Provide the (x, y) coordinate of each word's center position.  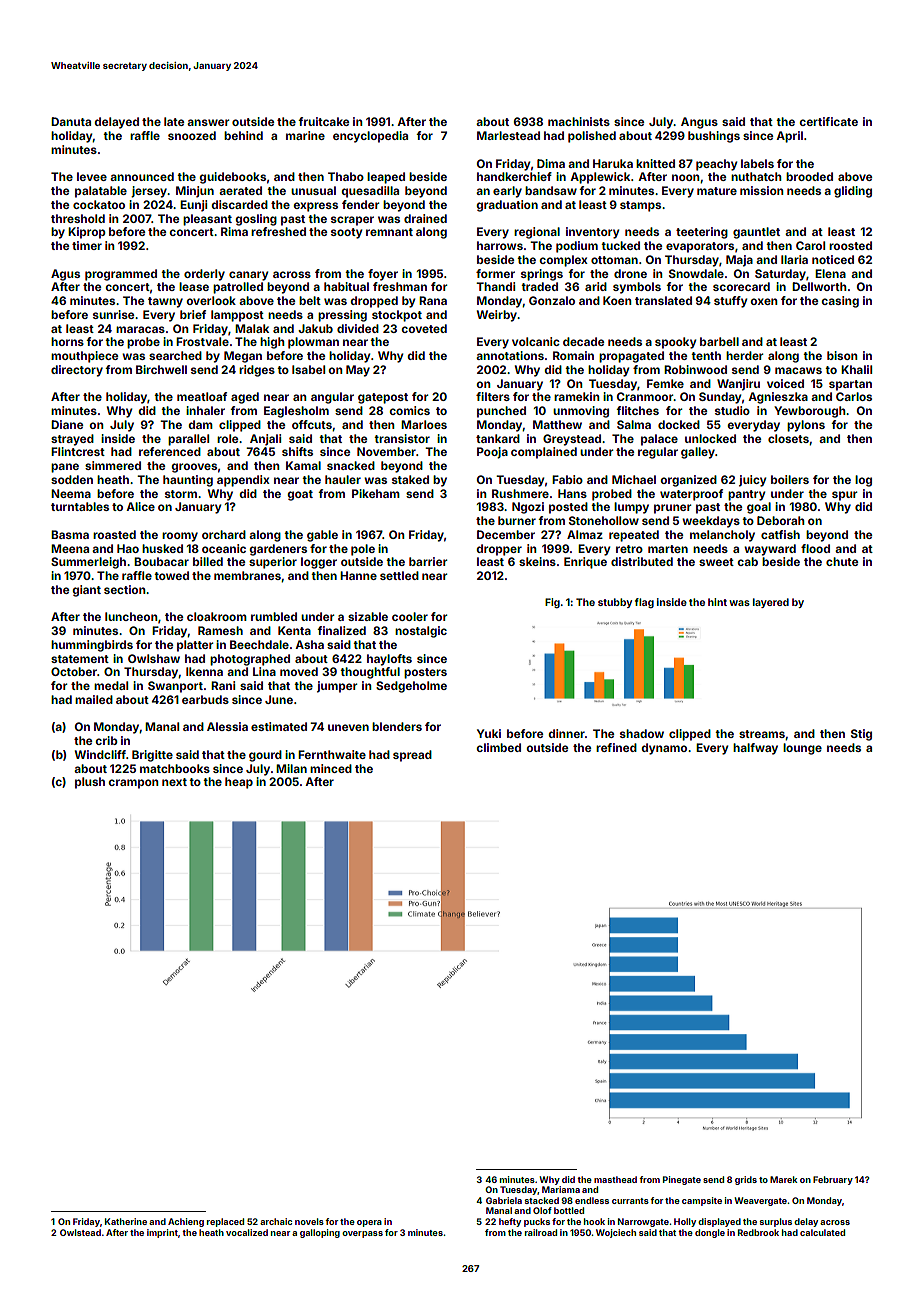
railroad (541, 1232)
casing (840, 302)
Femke (665, 383)
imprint (162, 1233)
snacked (351, 465)
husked (162, 548)
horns (67, 341)
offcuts (312, 424)
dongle (710, 1233)
